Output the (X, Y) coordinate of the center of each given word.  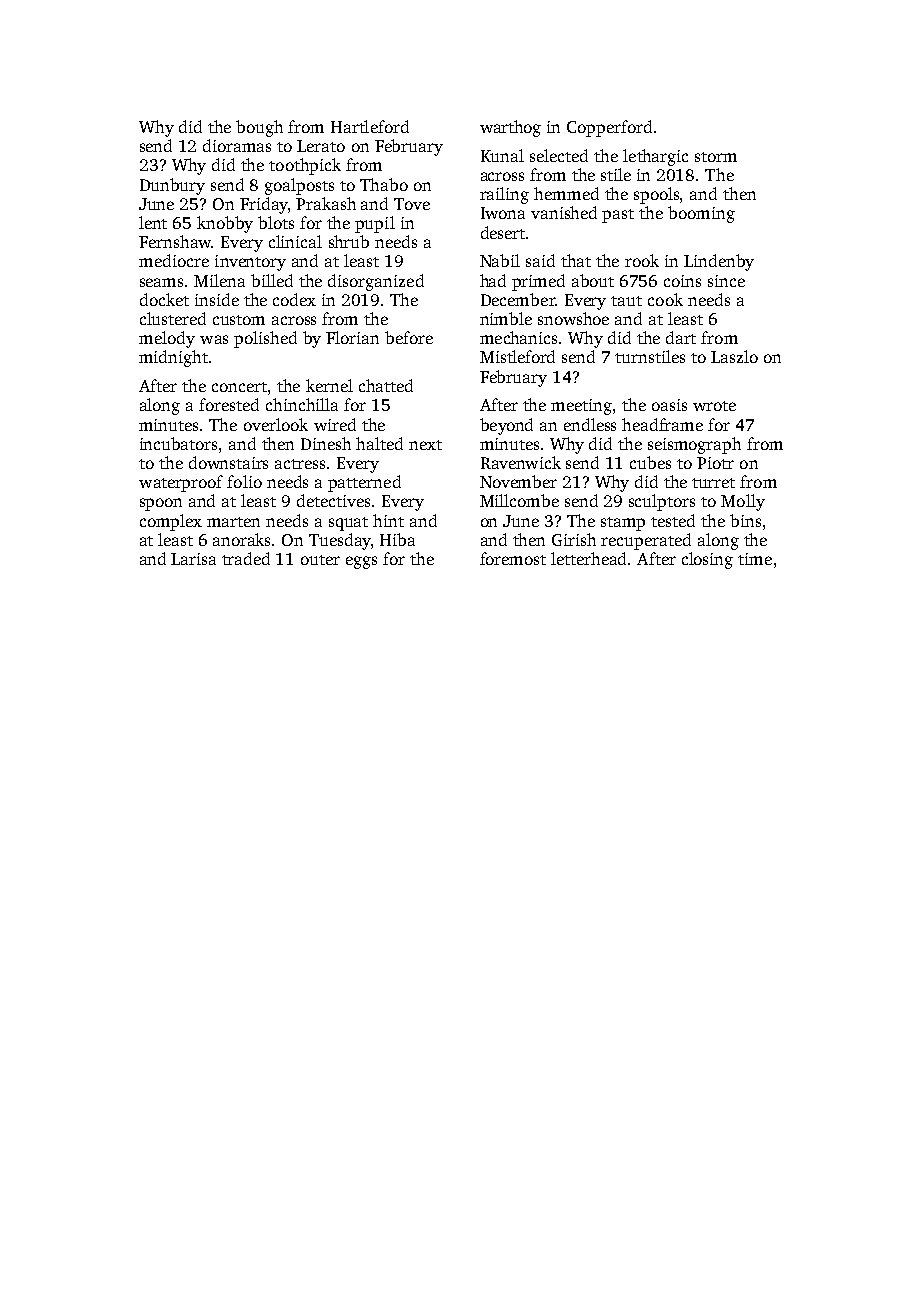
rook (642, 260)
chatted (386, 385)
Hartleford (370, 126)
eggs (361, 562)
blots (276, 222)
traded (246, 558)
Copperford (609, 128)
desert (503, 232)
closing (707, 560)
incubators (178, 443)
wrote (714, 406)
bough (259, 128)
